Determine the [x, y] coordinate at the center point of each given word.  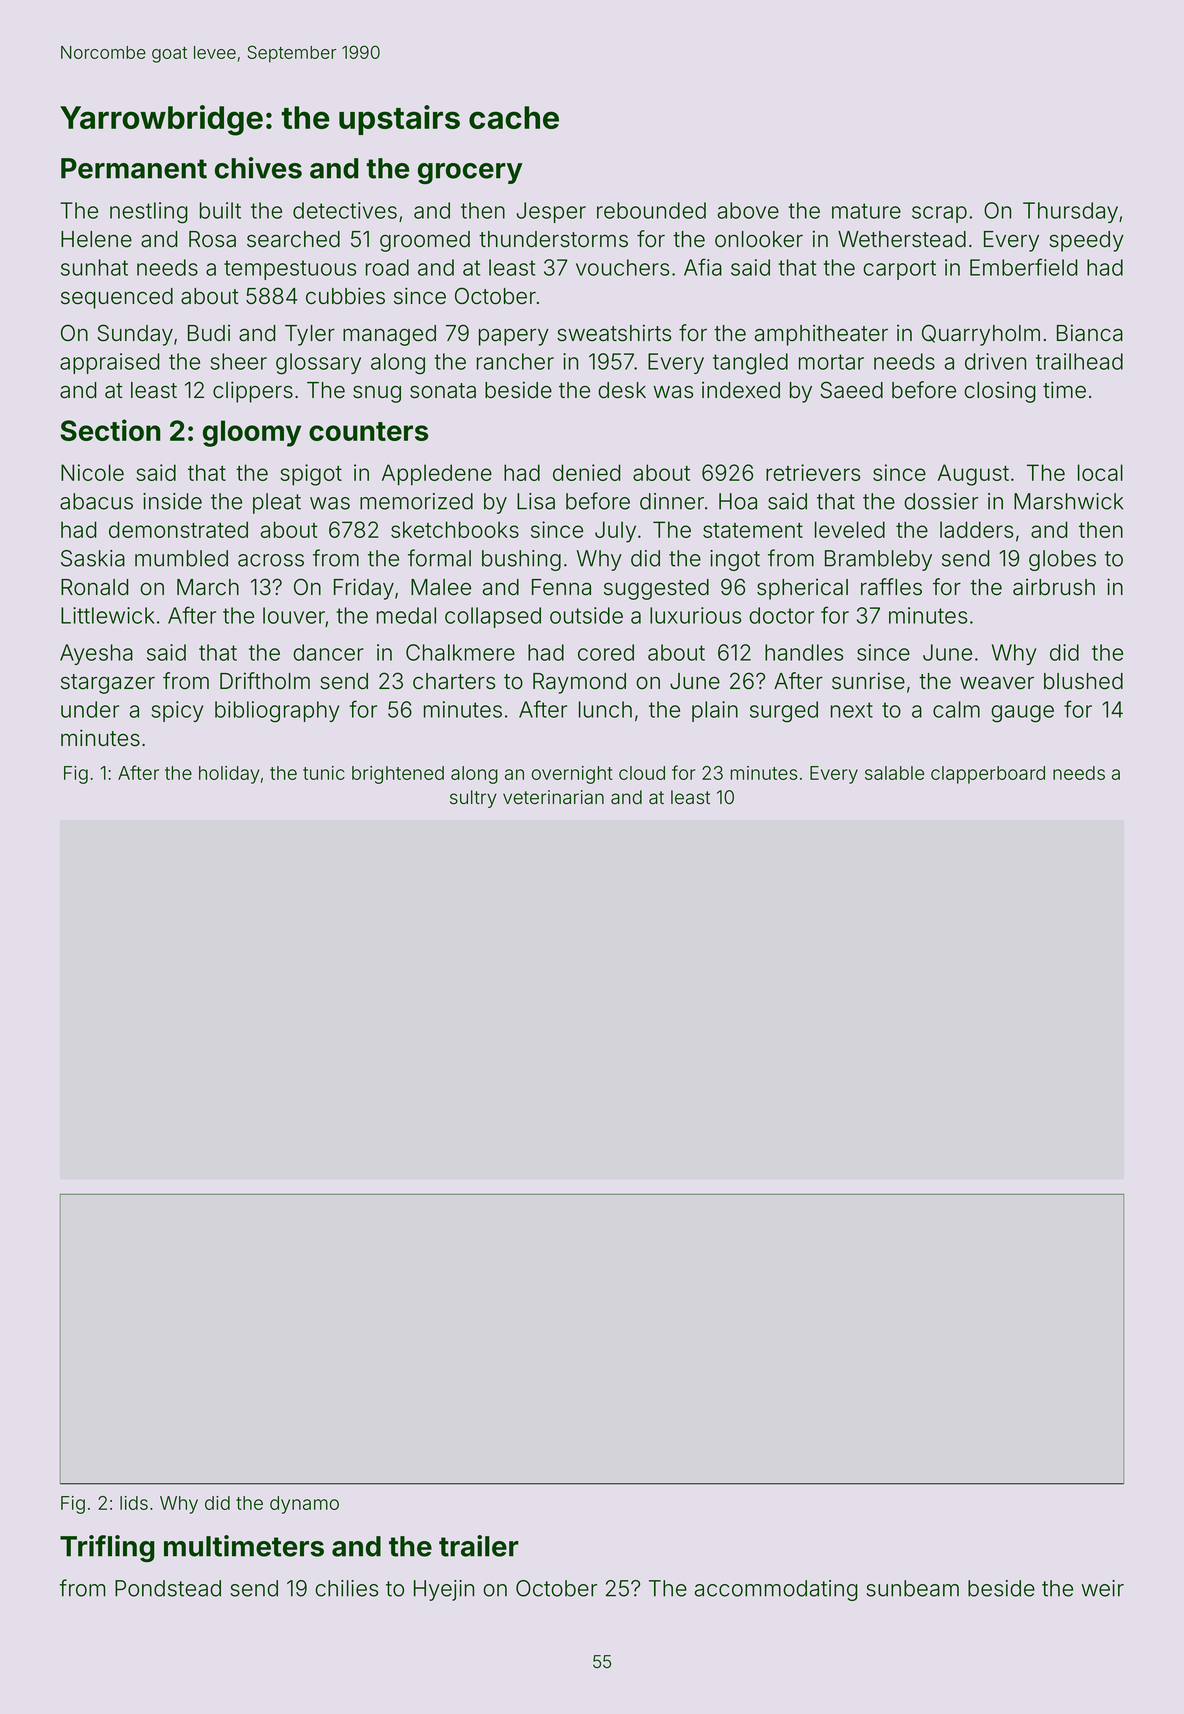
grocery [470, 173]
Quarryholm [981, 335]
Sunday [135, 335]
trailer [479, 1546]
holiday [229, 775]
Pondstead [168, 1588]
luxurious [695, 615]
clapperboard [988, 775]
